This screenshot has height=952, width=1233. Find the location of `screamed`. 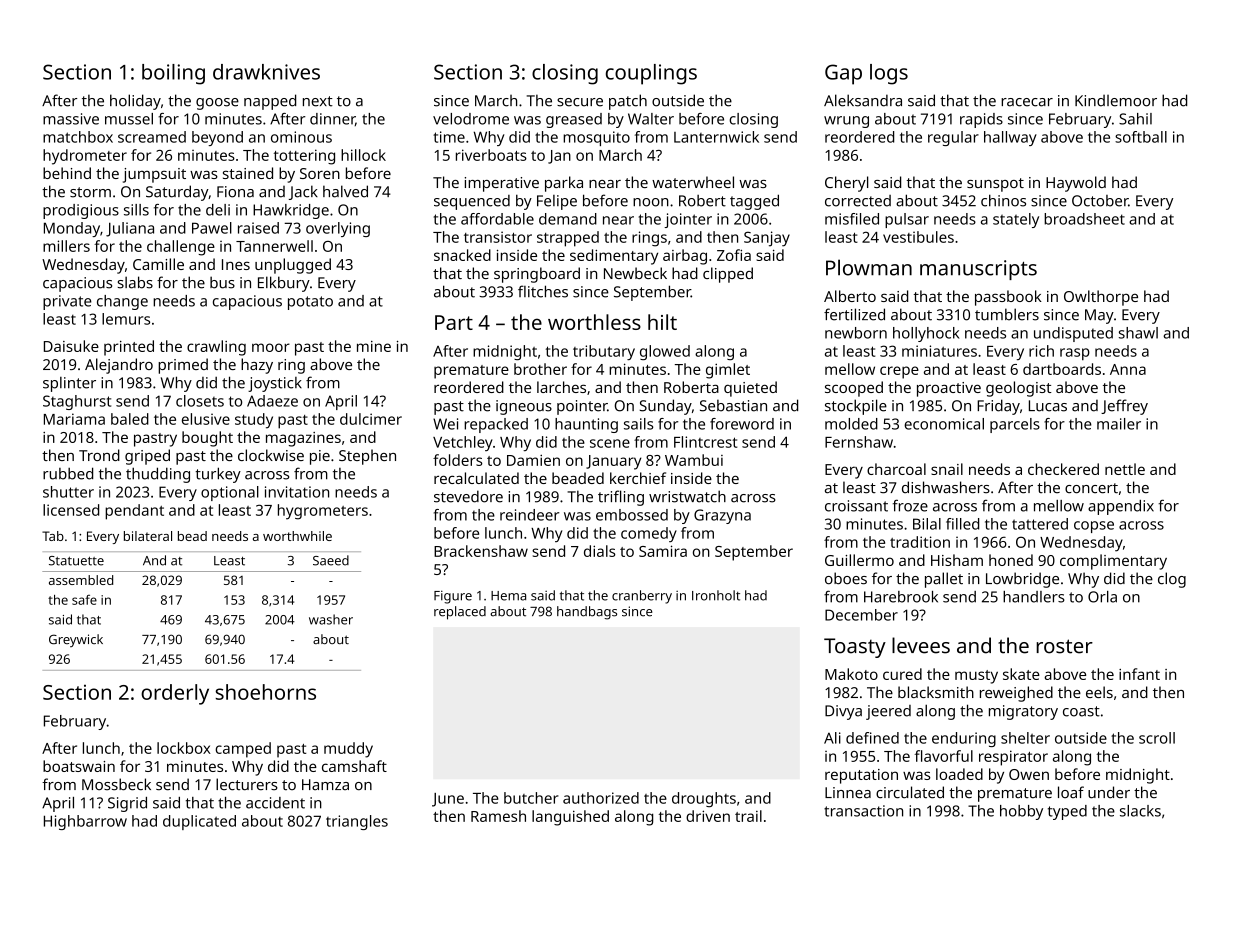

screamed is located at coordinates (152, 137).
